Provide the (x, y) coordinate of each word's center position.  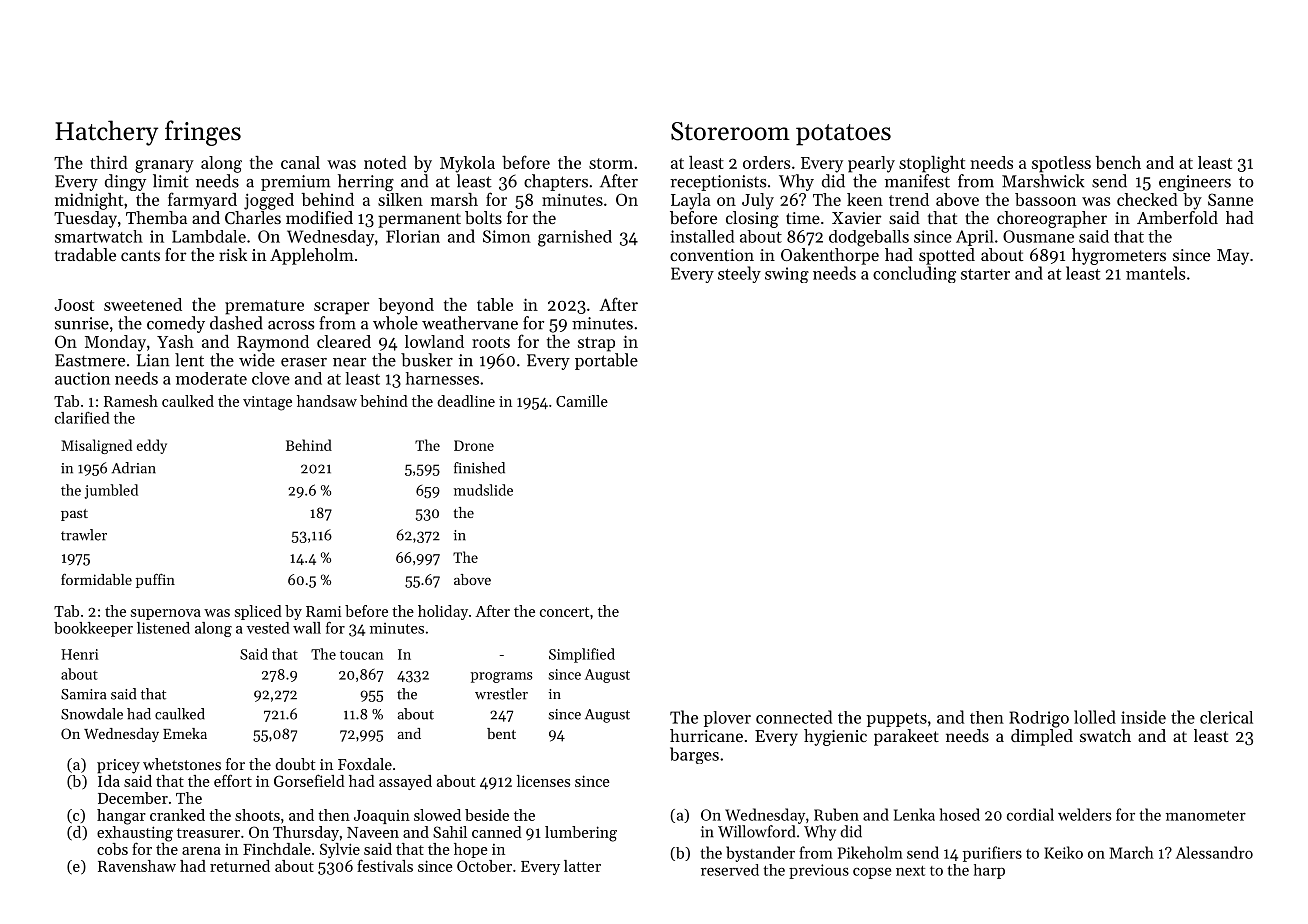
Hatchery (106, 133)
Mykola (467, 164)
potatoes (843, 135)
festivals (385, 865)
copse (872, 873)
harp (989, 871)
